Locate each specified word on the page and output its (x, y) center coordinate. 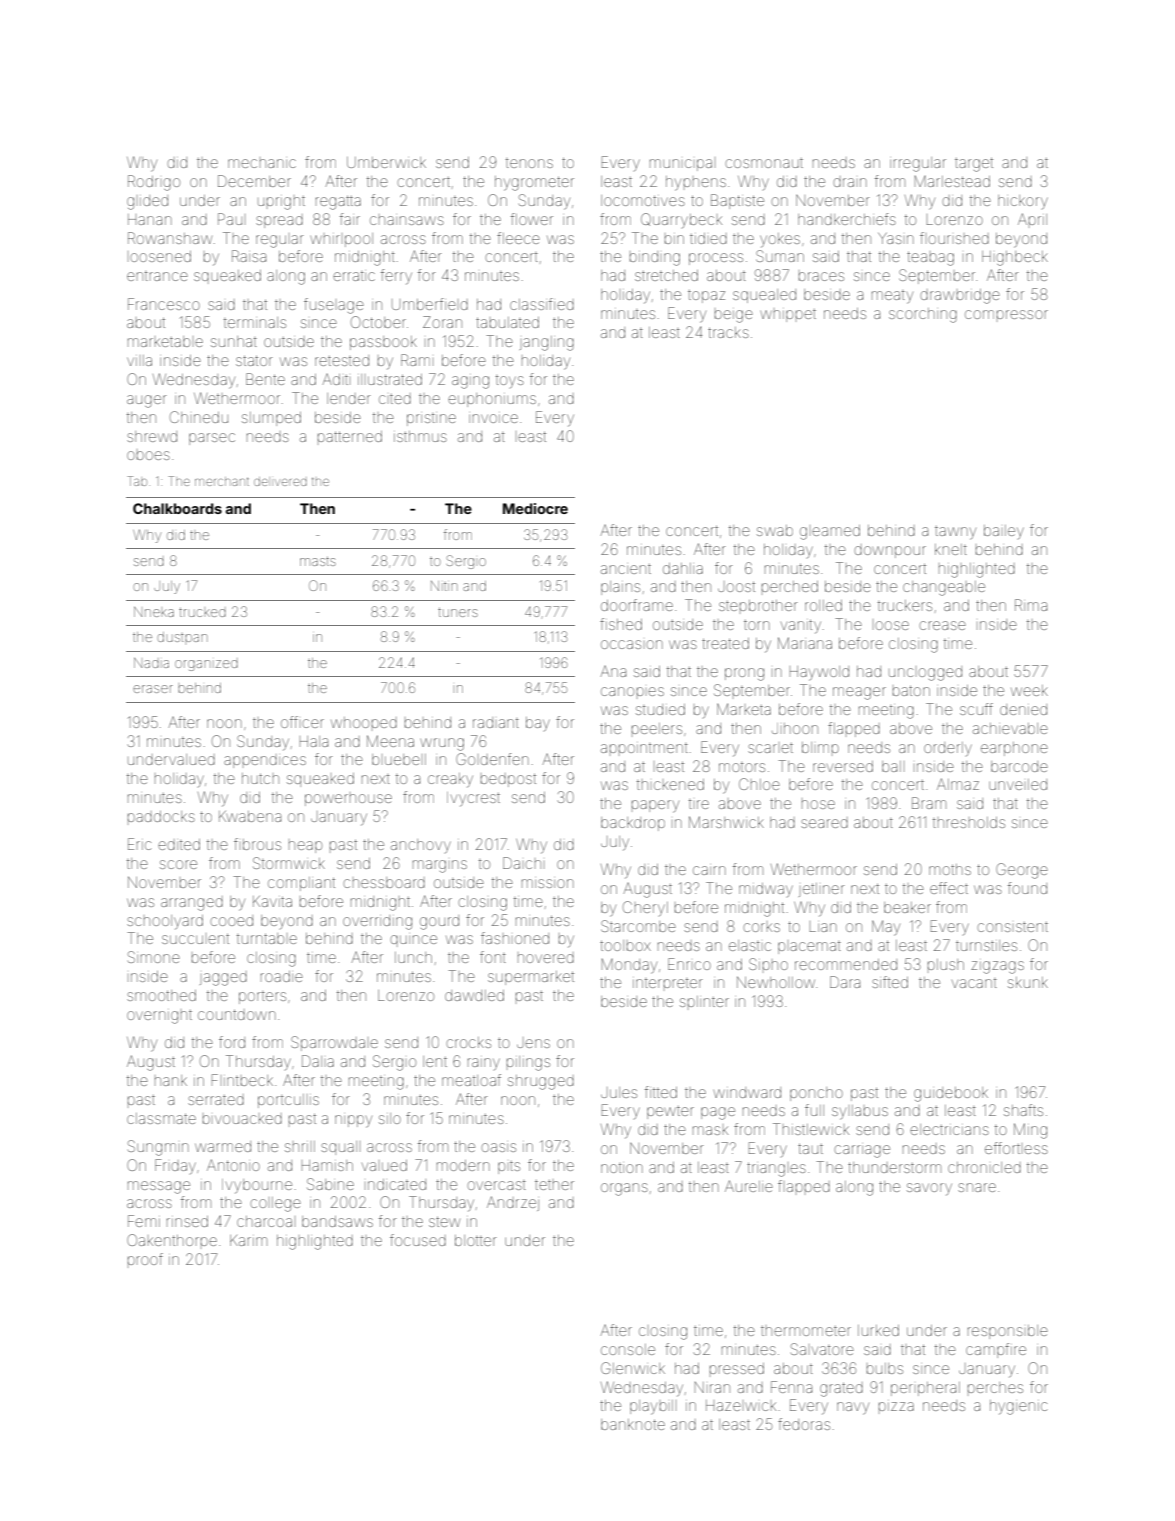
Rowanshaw (170, 238)
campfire (996, 1350)
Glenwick (633, 1368)
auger (147, 401)
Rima (1031, 605)
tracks (728, 332)
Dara (845, 982)
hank (171, 1080)
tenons (529, 163)
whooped (364, 722)
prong (744, 674)
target (974, 164)
